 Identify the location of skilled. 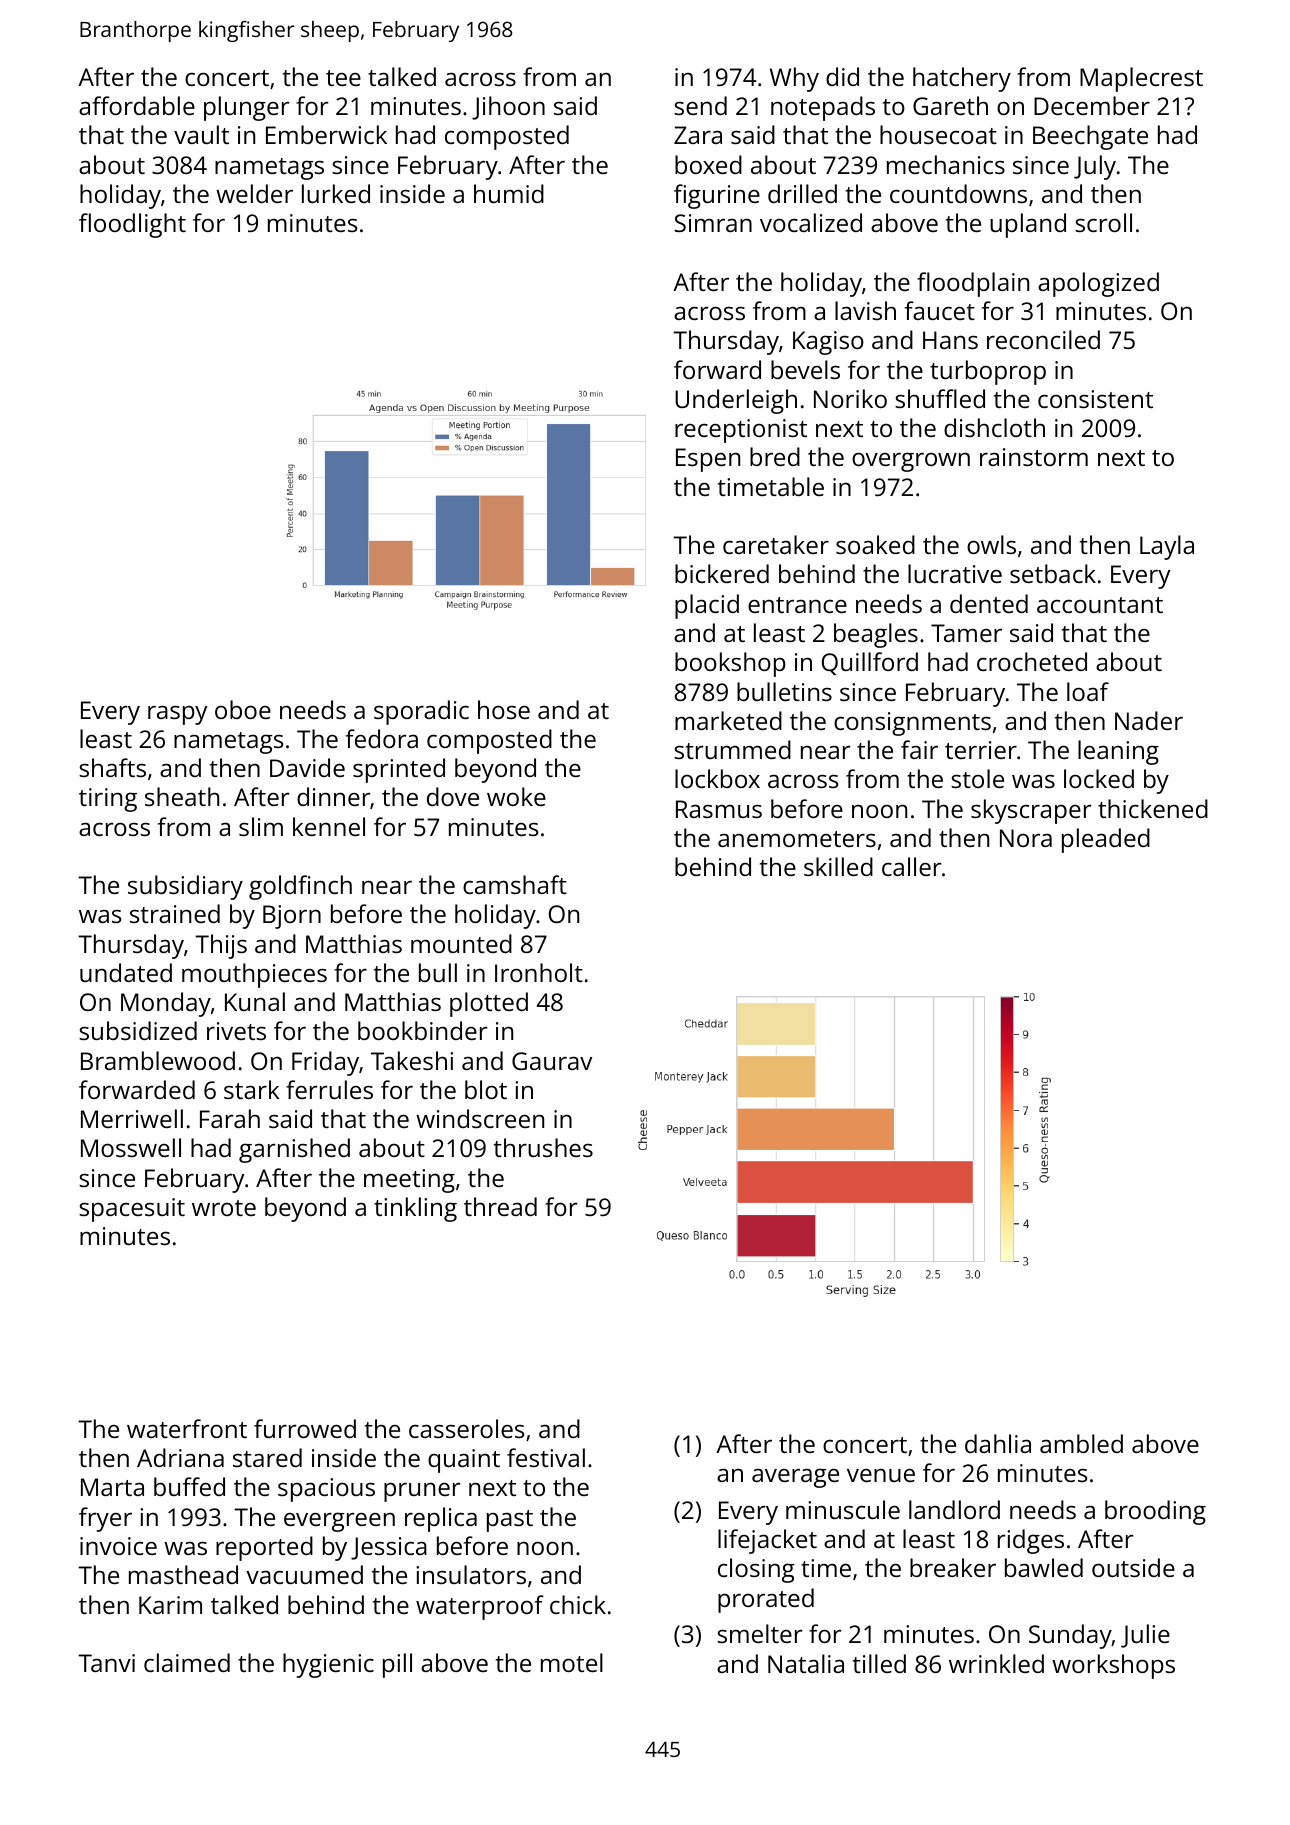
(838, 866).
